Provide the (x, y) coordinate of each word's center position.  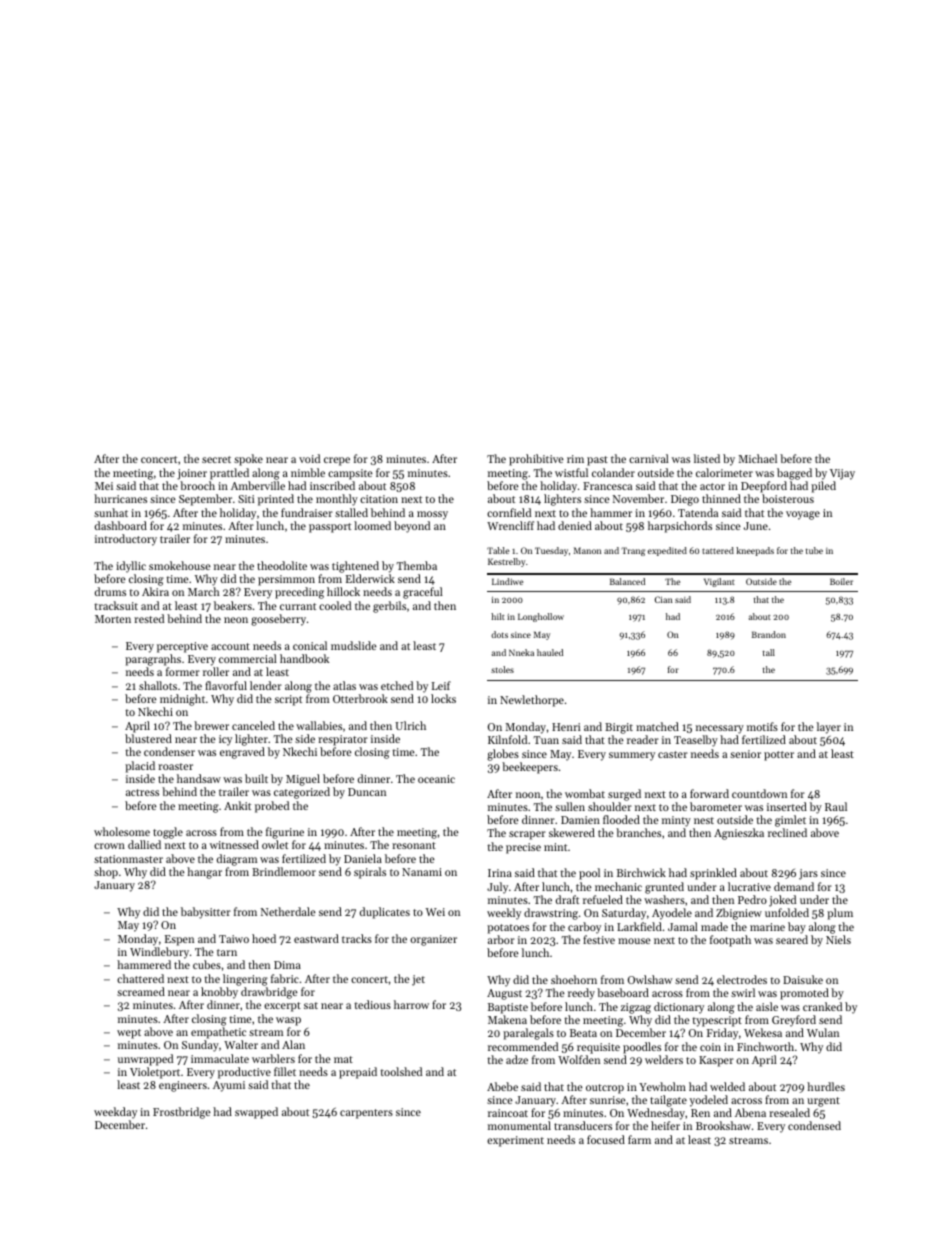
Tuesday (551, 551)
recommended (523, 1046)
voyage (803, 515)
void (309, 458)
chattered (140, 978)
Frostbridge (182, 1113)
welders (664, 1059)
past (597, 461)
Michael (758, 458)
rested (149, 618)
